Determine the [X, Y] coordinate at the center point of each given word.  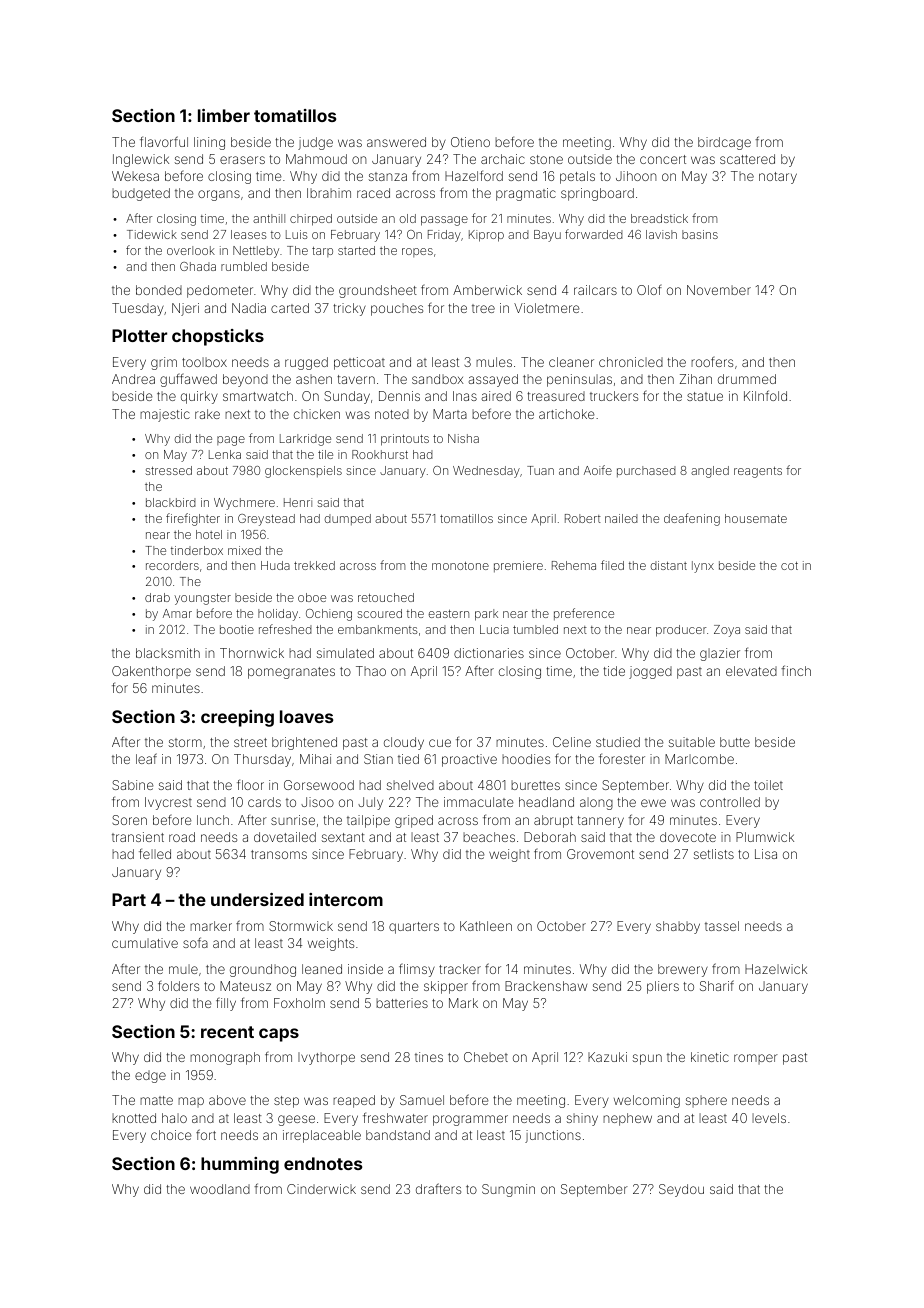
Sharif [717, 985]
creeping [237, 718]
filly [226, 1004]
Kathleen [486, 926]
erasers [242, 160]
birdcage [724, 143]
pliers [663, 987]
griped [414, 821]
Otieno [470, 142]
